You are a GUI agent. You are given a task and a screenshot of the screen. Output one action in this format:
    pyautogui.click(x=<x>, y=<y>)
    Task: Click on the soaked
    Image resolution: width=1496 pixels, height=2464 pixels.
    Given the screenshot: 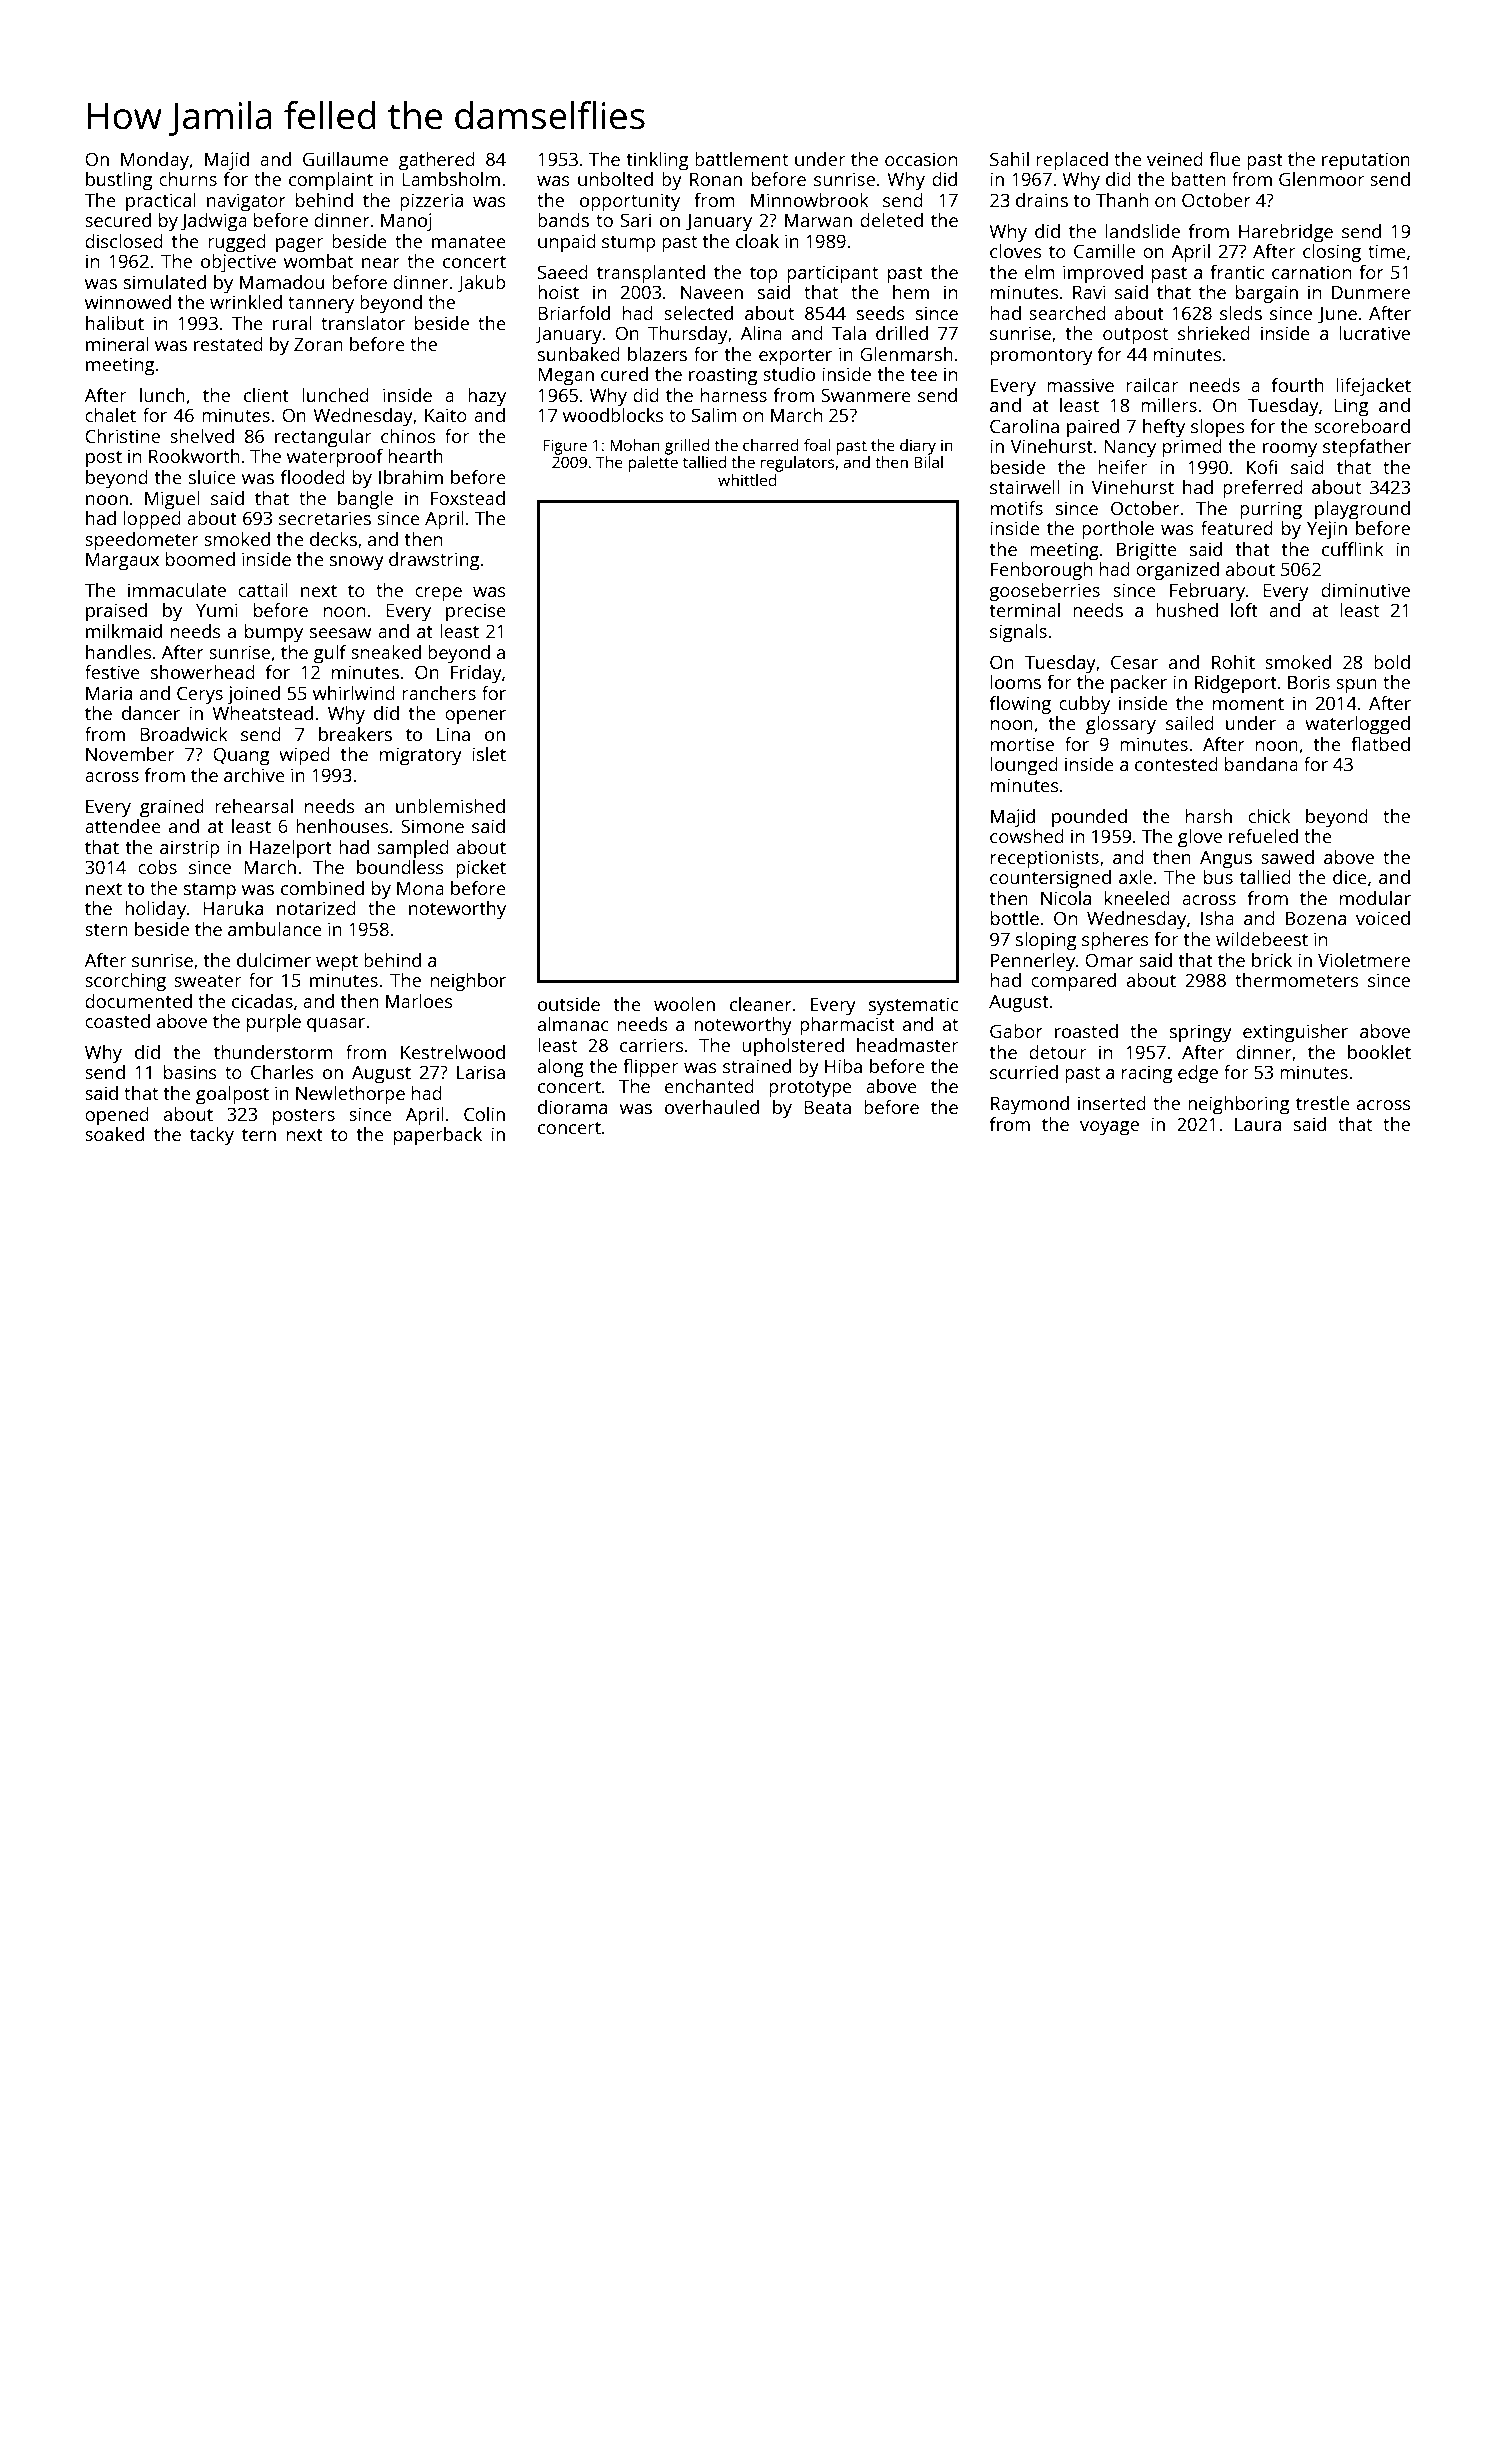 What is the action you would take?
    pyautogui.click(x=114, y=1134)
